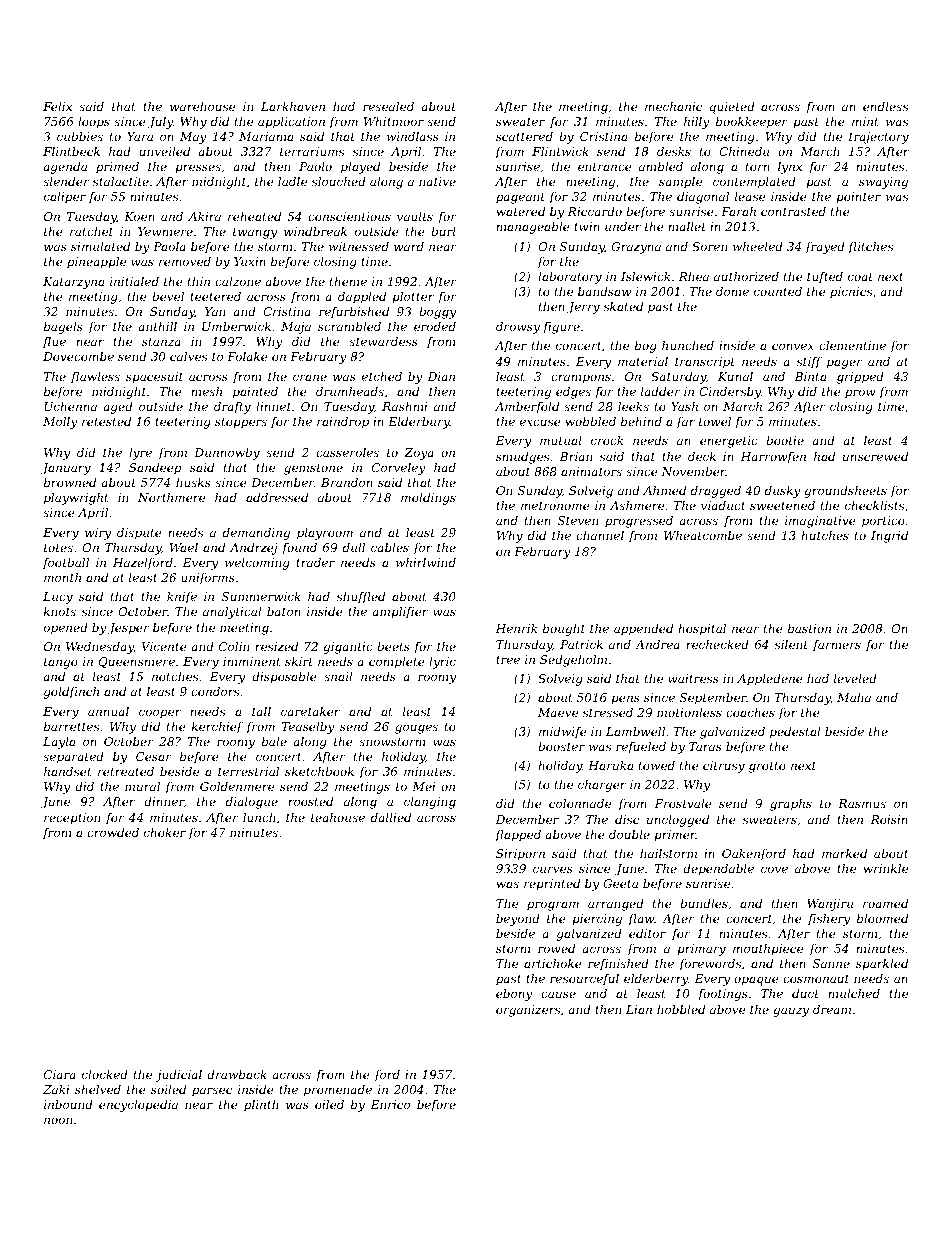 This screenshot has width=952, height=1233. I want to click on resized, so click(276, 646).
